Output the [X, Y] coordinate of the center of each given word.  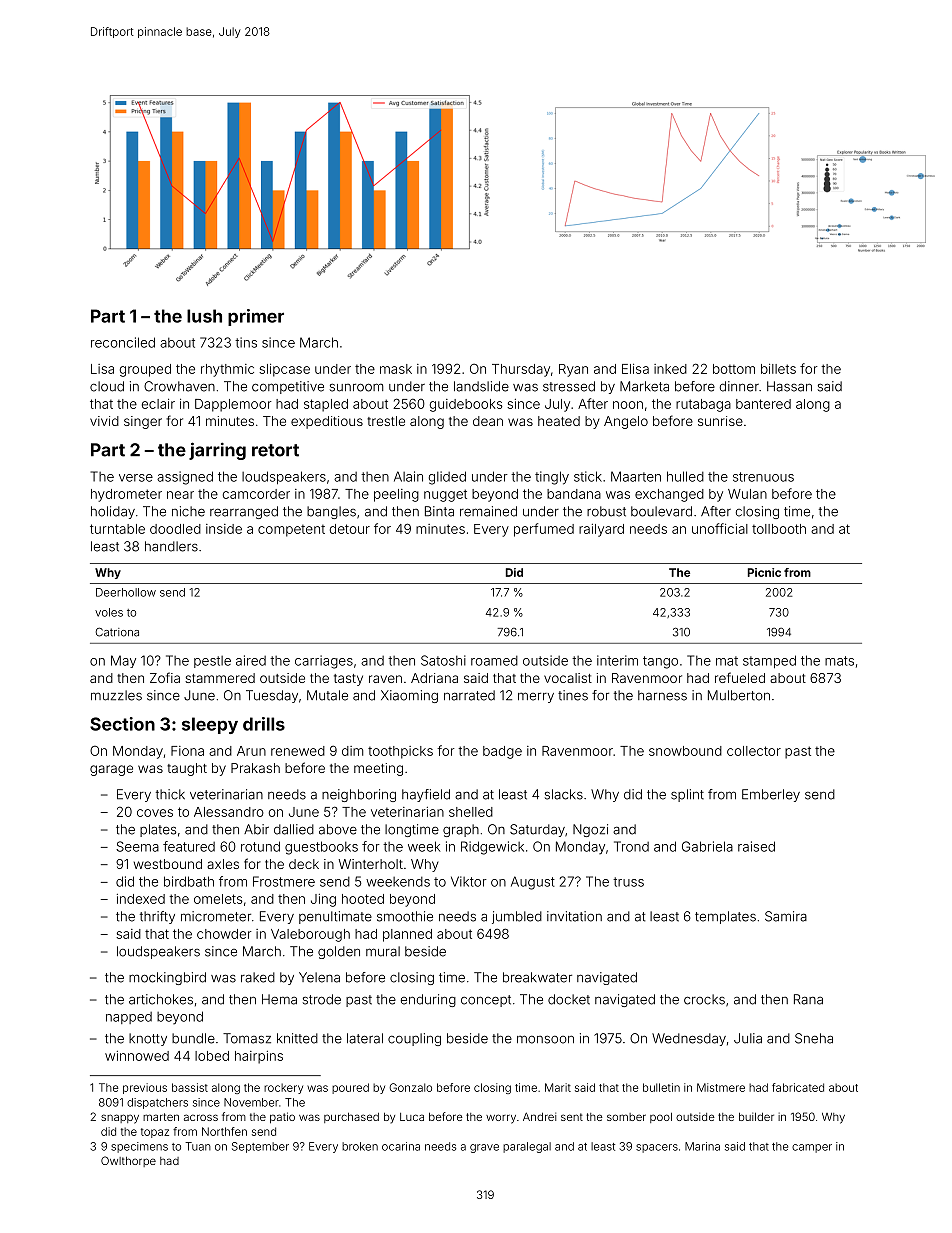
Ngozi [590, 830]
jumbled [517, 917]
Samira [786, 916]
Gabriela [707, 846]
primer [256, 317]
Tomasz [247, 1038]
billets [778, 369]
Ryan [573, 370]
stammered [220, 678]
